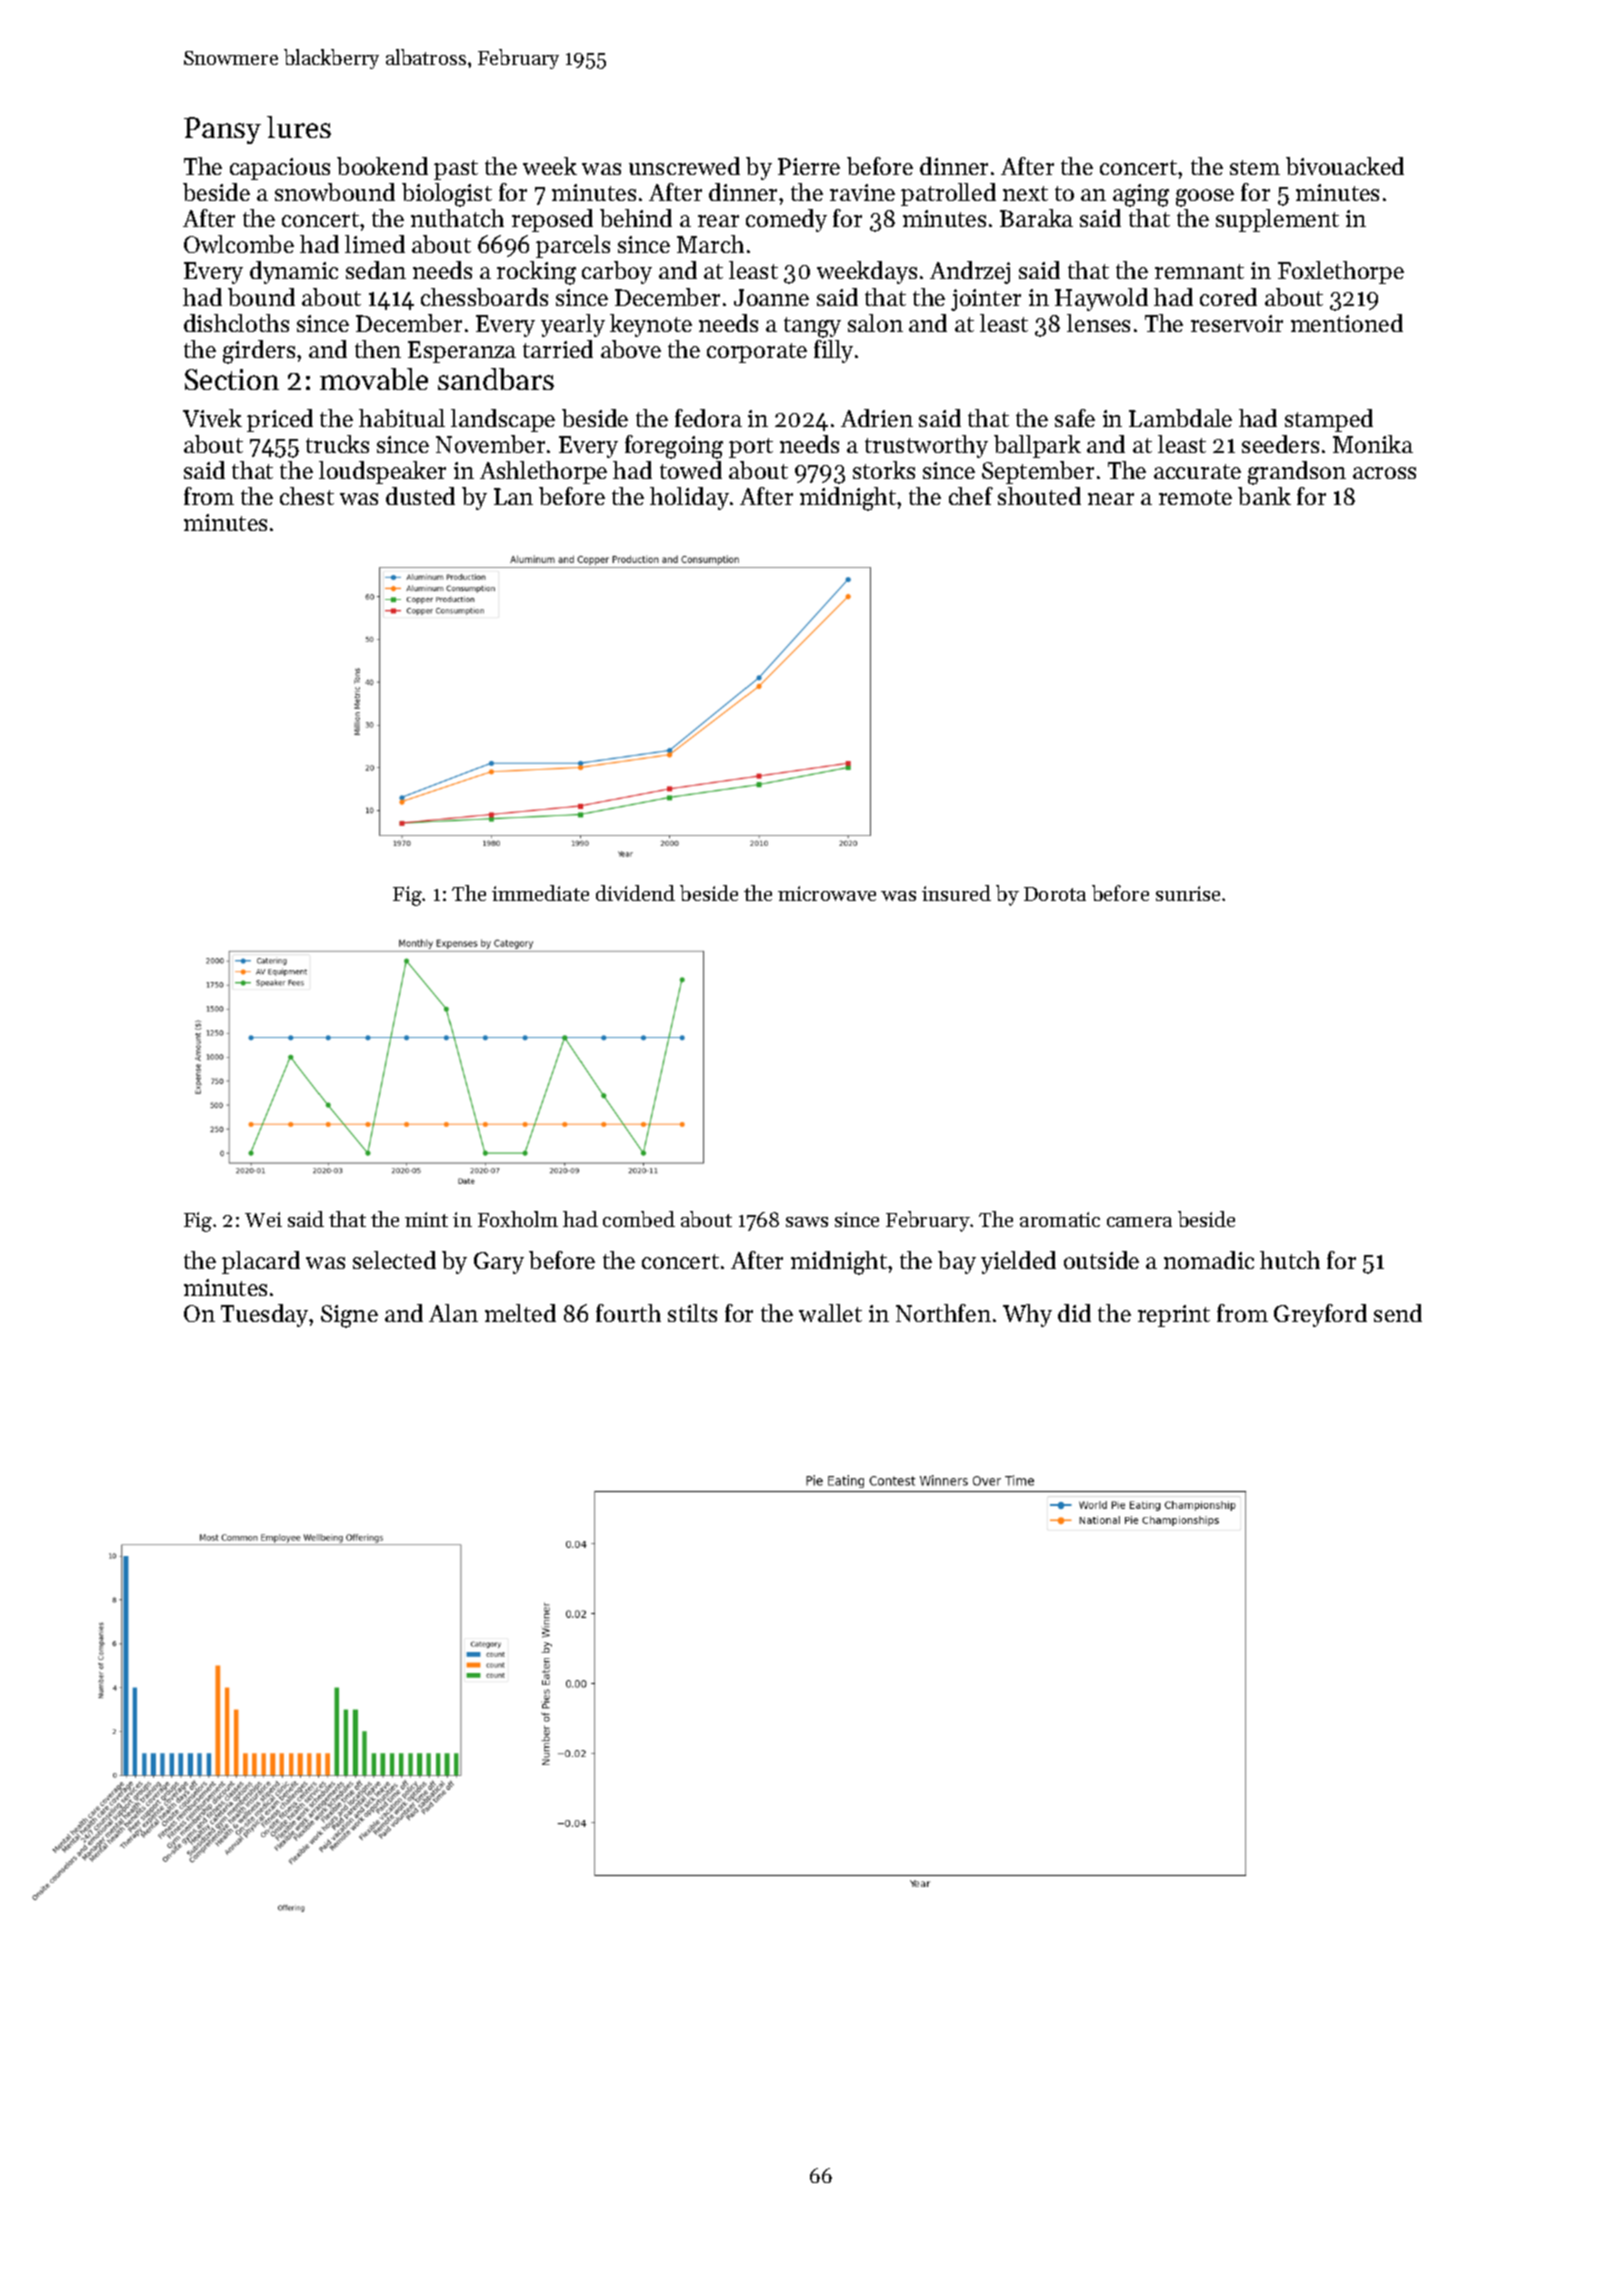 The height and width of the screenshot is (2292, 1620). I want to click on storks, so click(884, 470).
